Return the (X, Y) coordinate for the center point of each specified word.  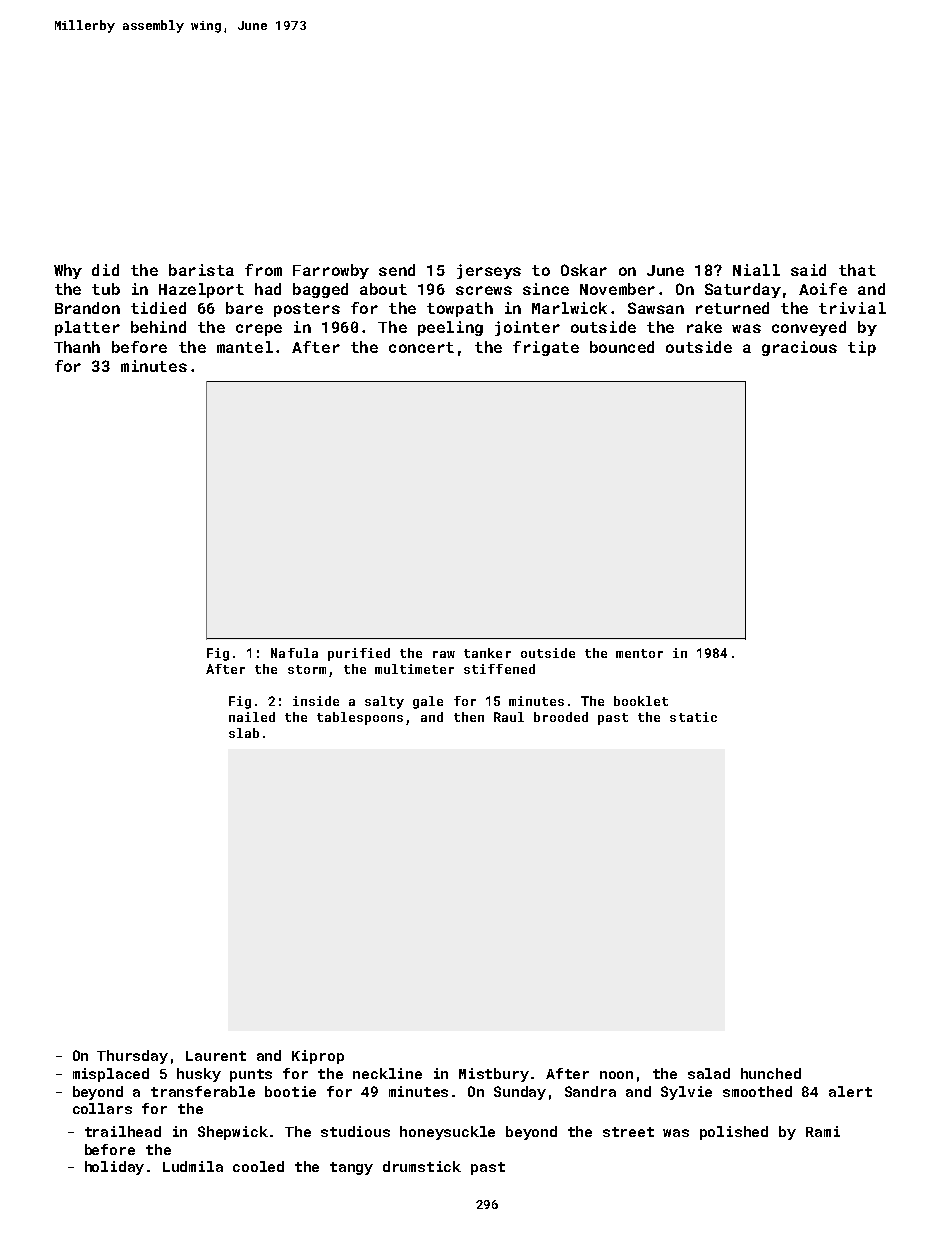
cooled (258, 1166)
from (263, 270)
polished (734, 1133)
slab (244, 733)
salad (709, 1073)
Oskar (584, 270)
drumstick (422, 1166)
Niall (756, 270)
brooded (561, 717)
